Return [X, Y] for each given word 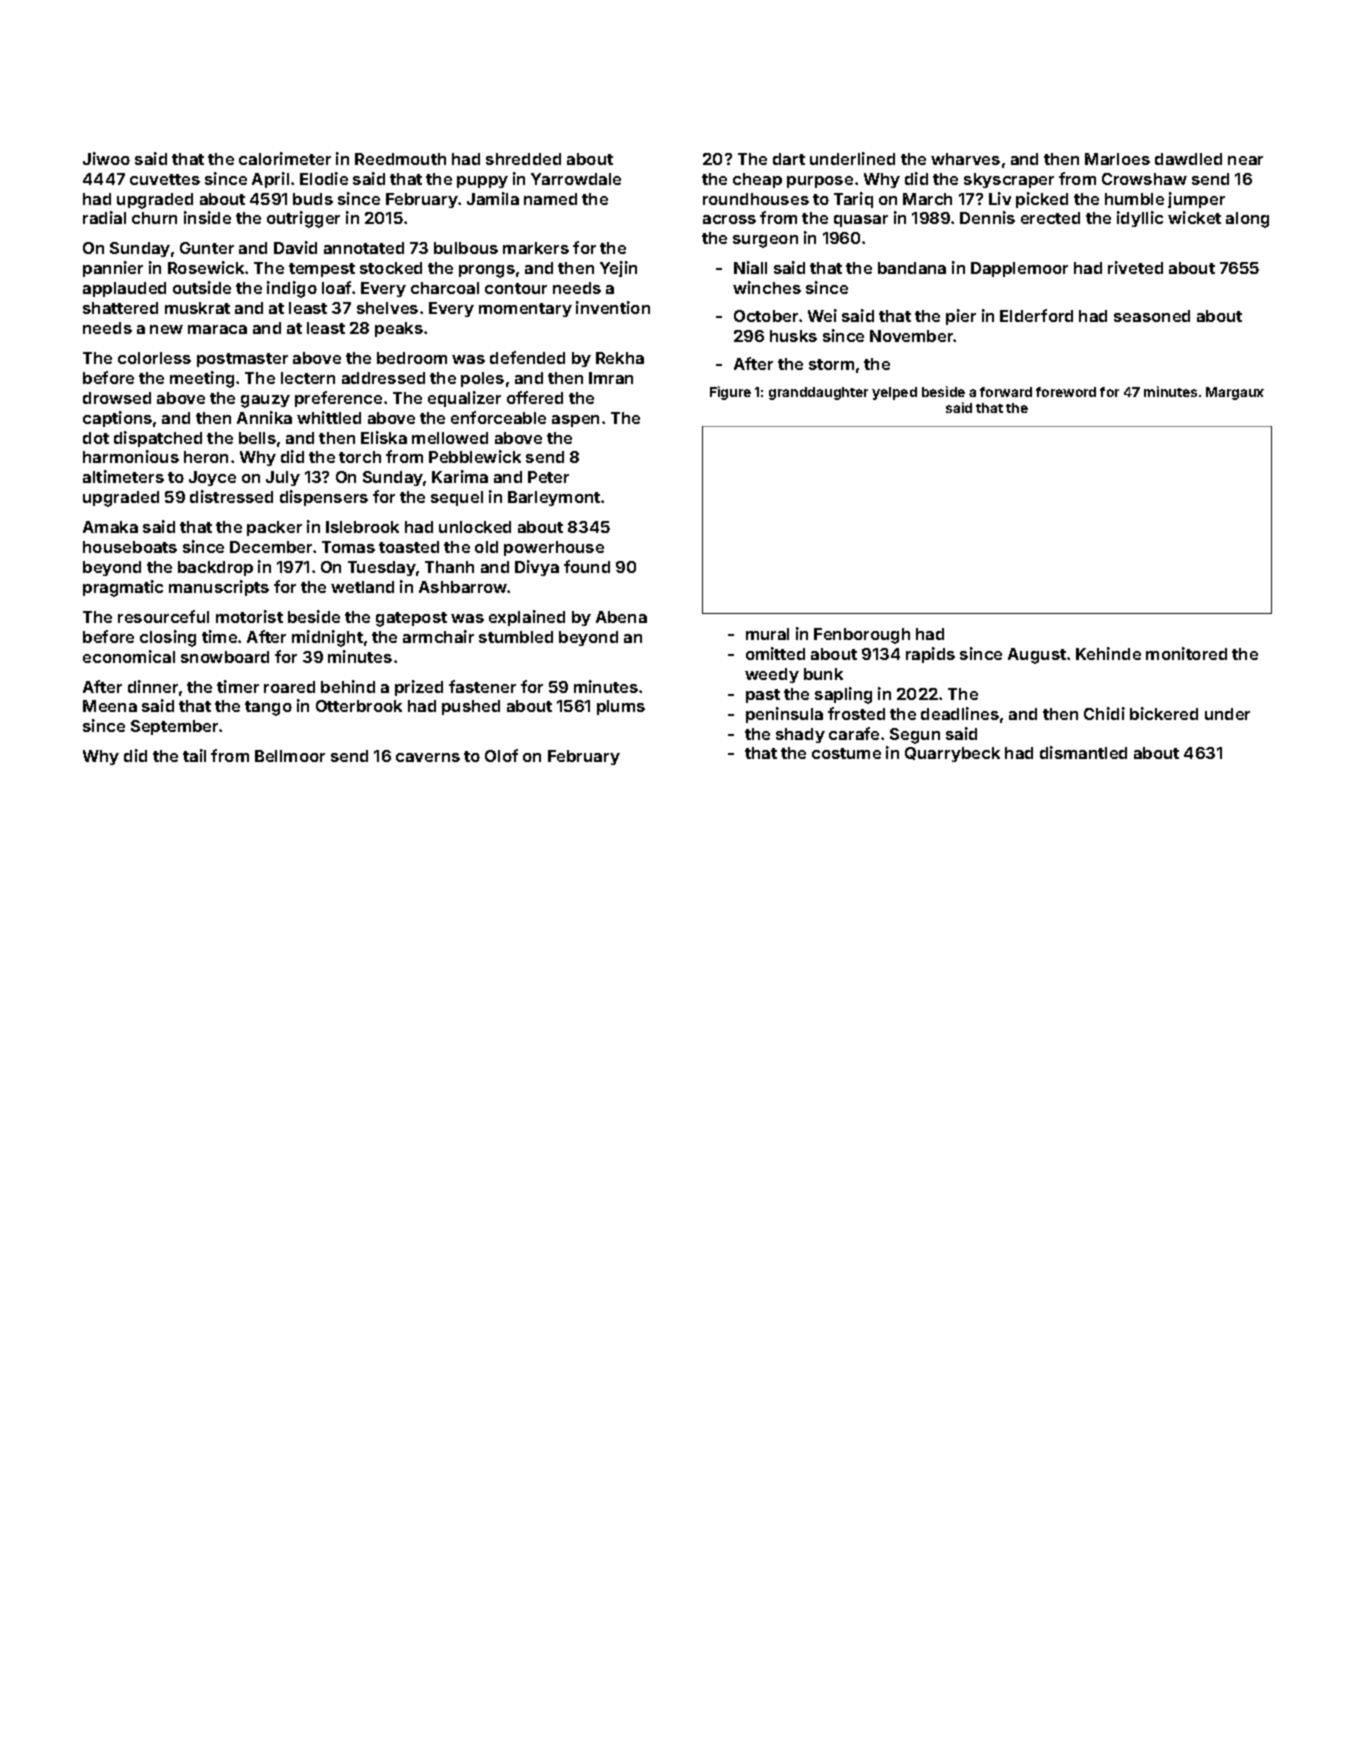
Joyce [212, 478]
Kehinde [1108, 653]
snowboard [225, 657]
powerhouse [554, 548]
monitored [1186, 653]
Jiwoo [106, 158]
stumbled [516, 637]
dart [789, 159]
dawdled [1188, 159]
